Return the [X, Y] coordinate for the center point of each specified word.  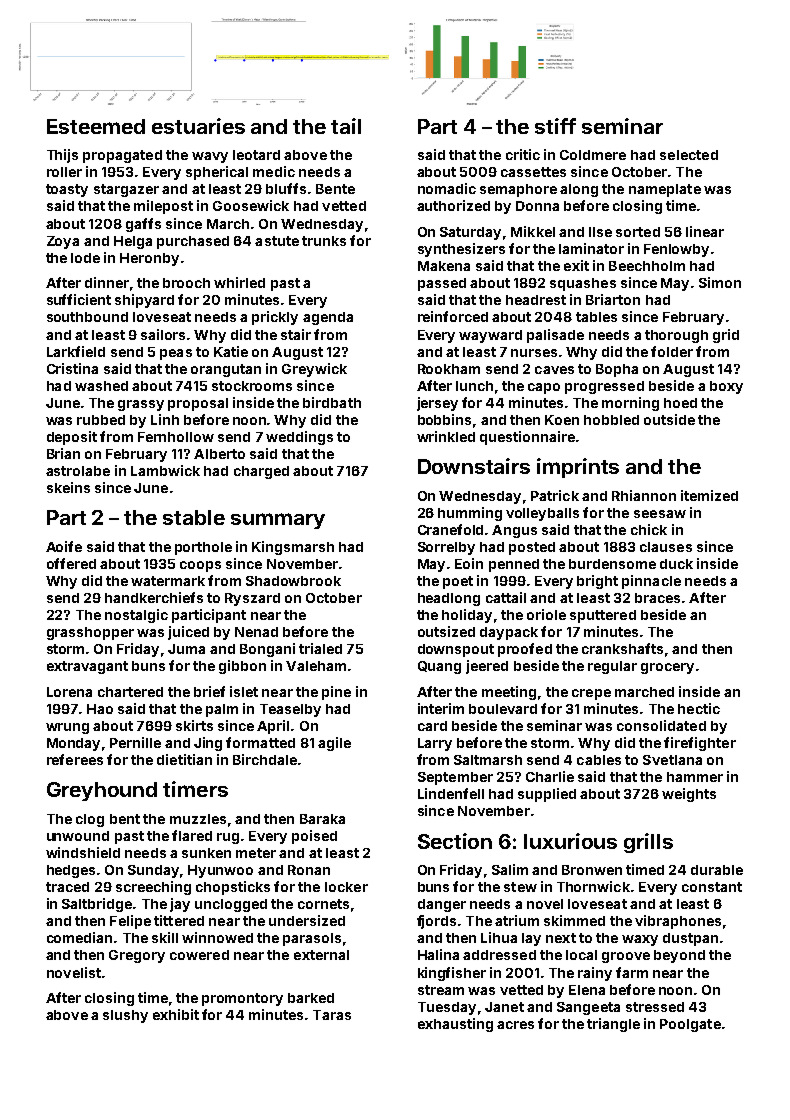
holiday [467, 616]
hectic [699, 708]
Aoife [64, 546]
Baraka [322, 819]
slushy [125, 1016]
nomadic [447, 188]
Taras [332, 1015]
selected [689, 155]
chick [649, 529]
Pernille [135, 742]
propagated [122, 156]
